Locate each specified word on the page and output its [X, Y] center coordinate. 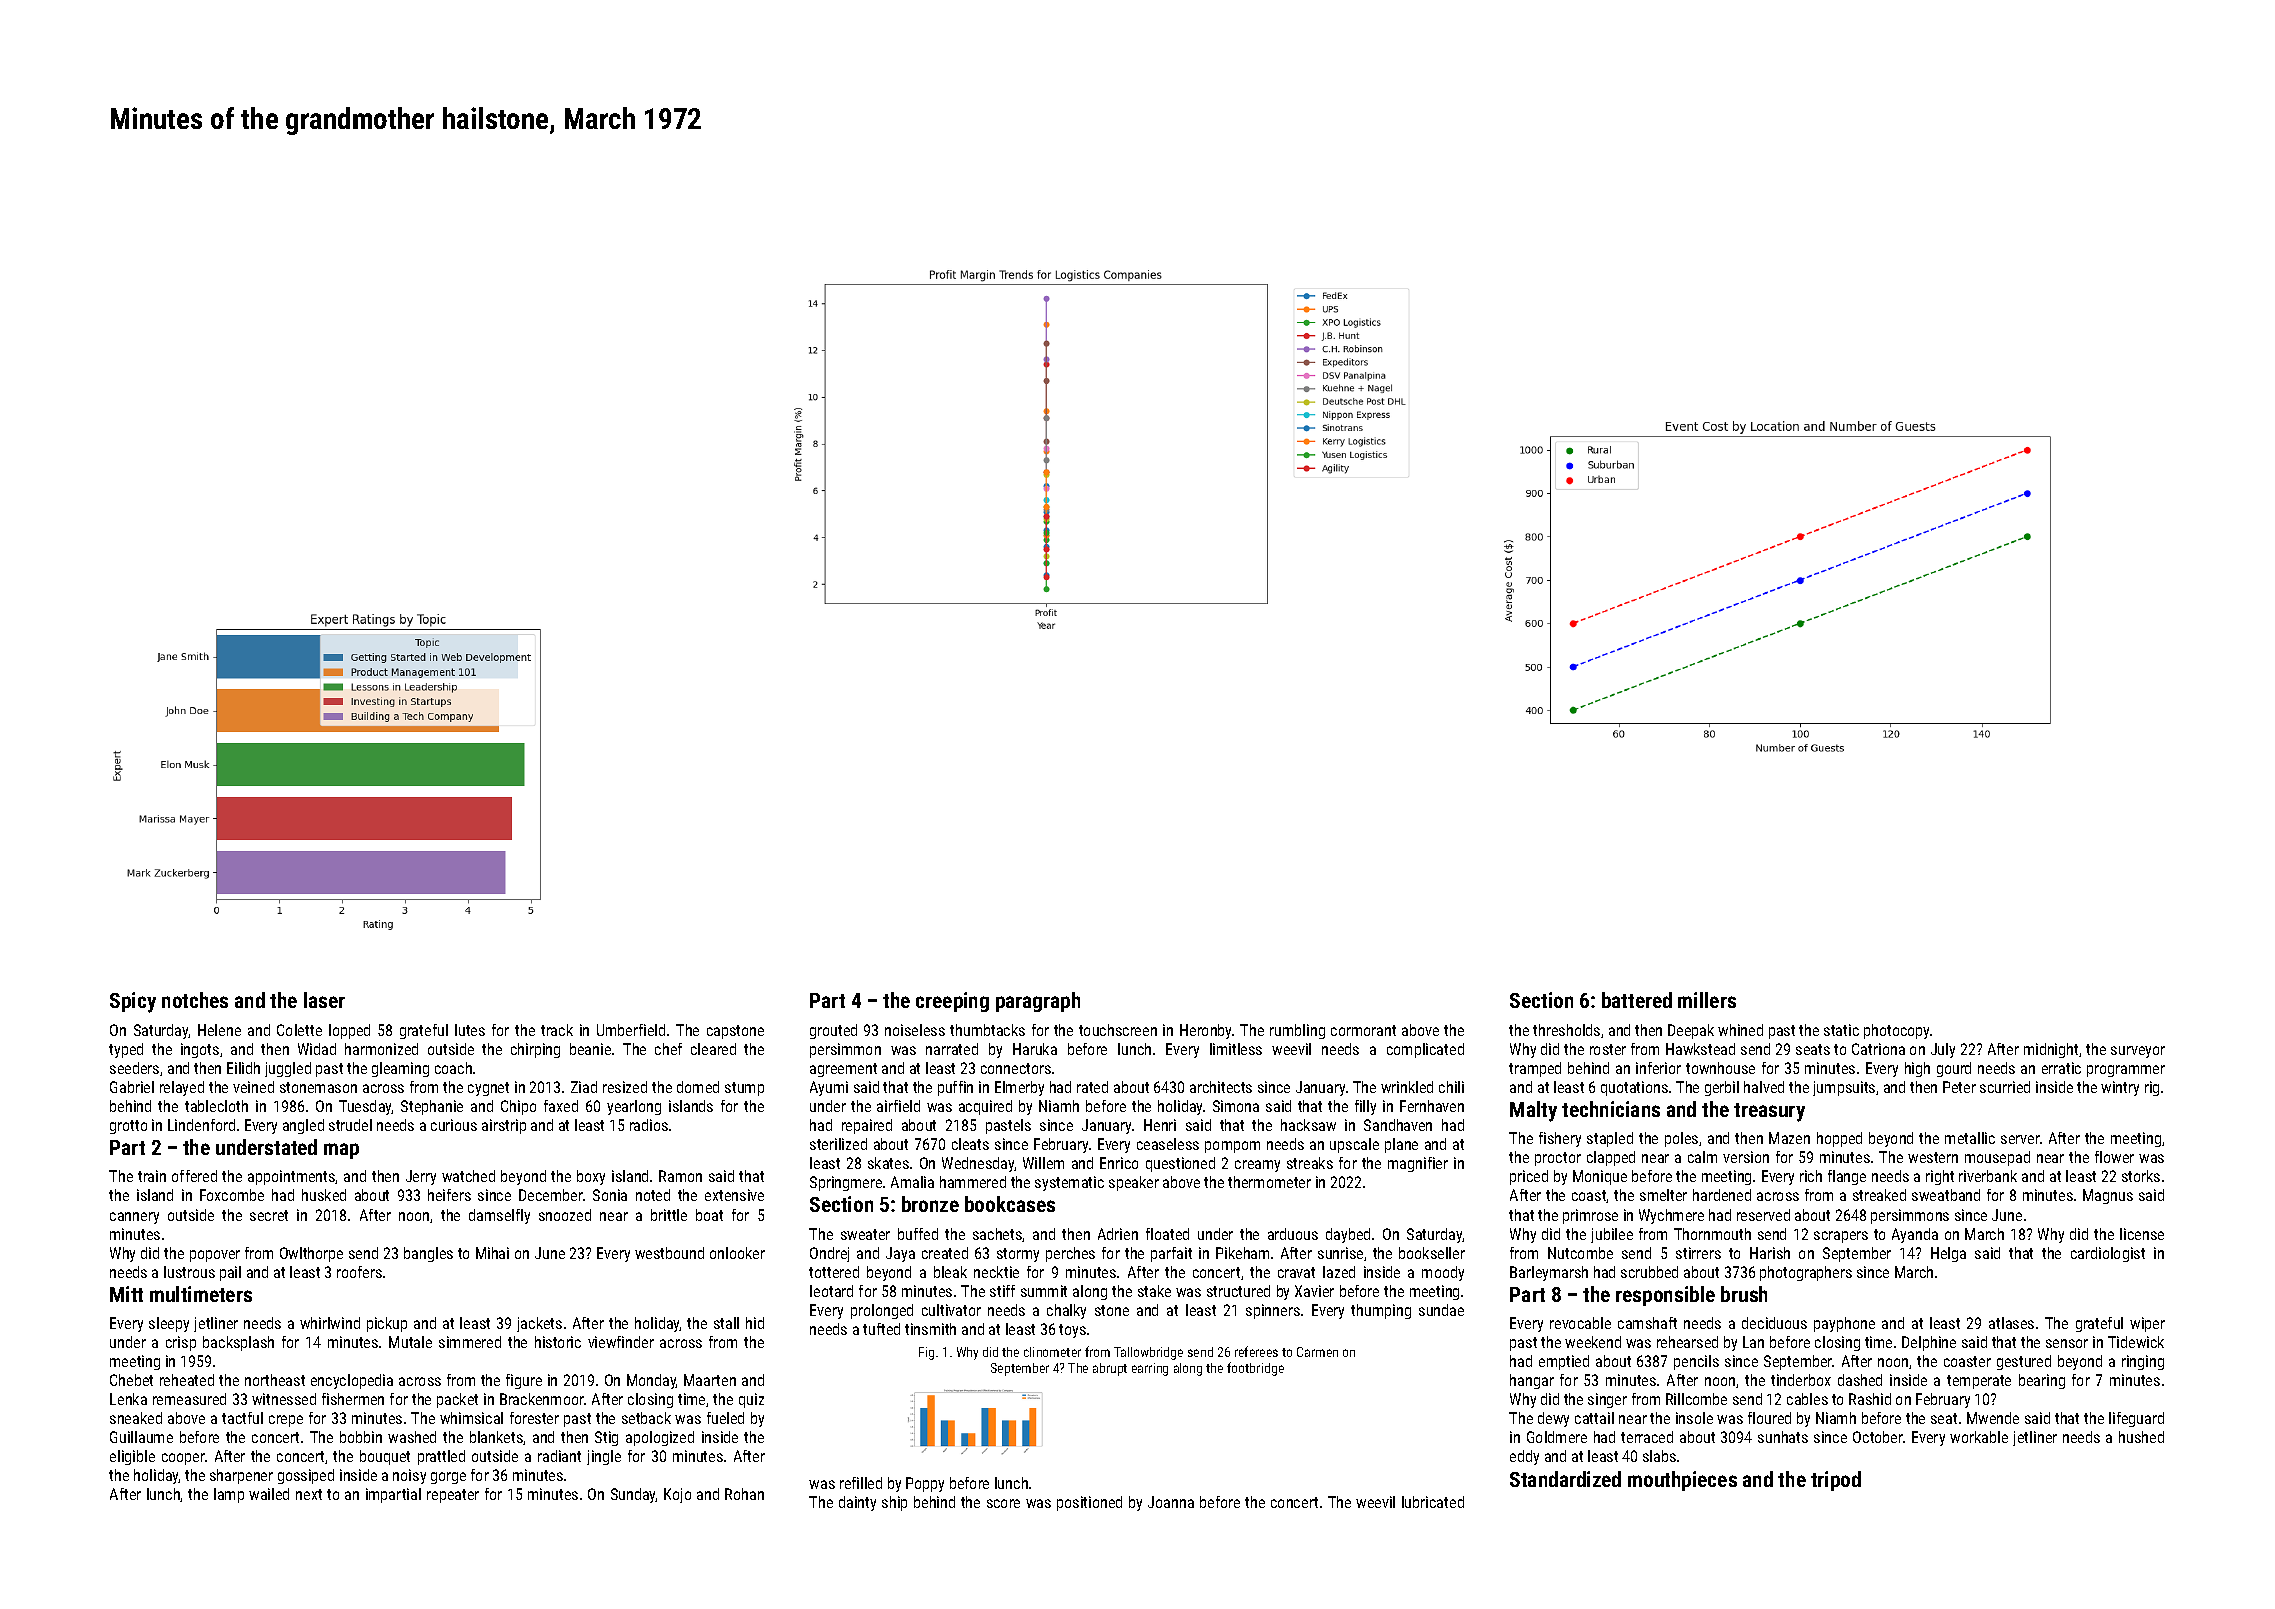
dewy [1553, 1419]
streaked [1879, 1195]
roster [1608, 1049]
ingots [200, 1050]
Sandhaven [1398, 1125]
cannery [134, 1218]
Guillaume [141, 1437]
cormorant [1363, 1030]
